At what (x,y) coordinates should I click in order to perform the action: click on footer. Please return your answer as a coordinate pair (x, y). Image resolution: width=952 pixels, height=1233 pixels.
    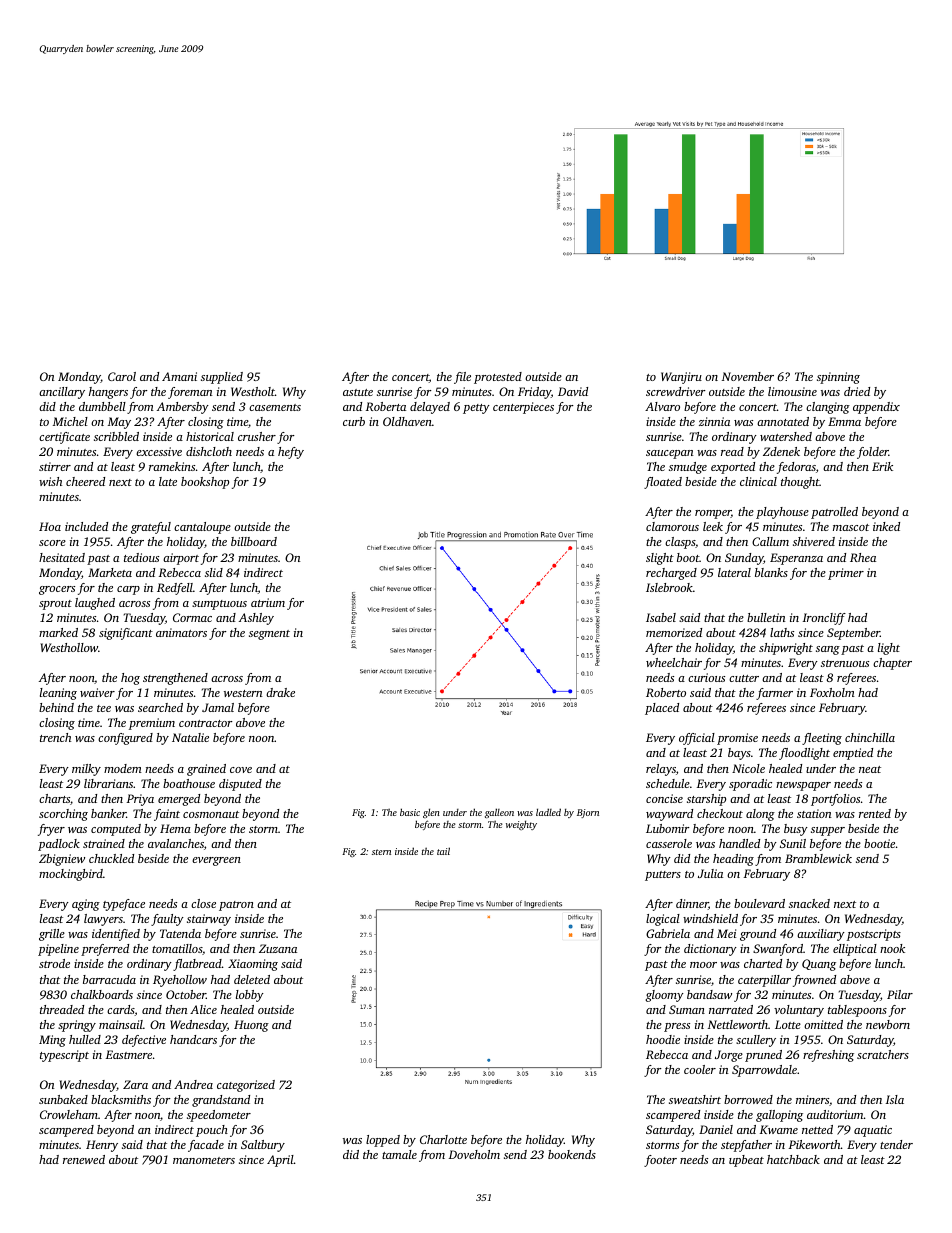
    Looking at the image, I should click on (660, 1161).
